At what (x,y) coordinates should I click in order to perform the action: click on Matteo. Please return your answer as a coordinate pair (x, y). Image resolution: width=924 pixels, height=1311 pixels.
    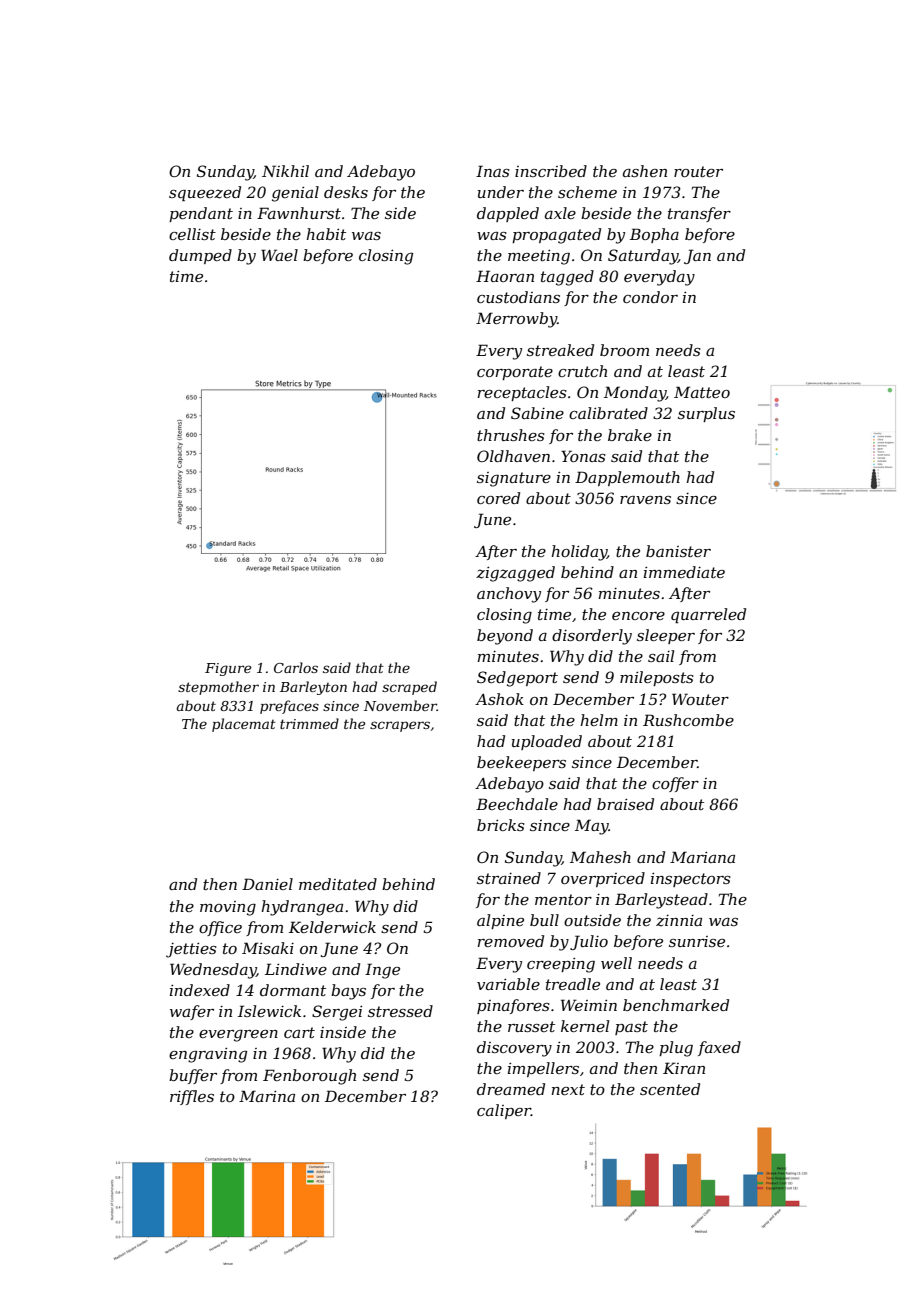
    Looking at the image, I should click on (702, 392).
